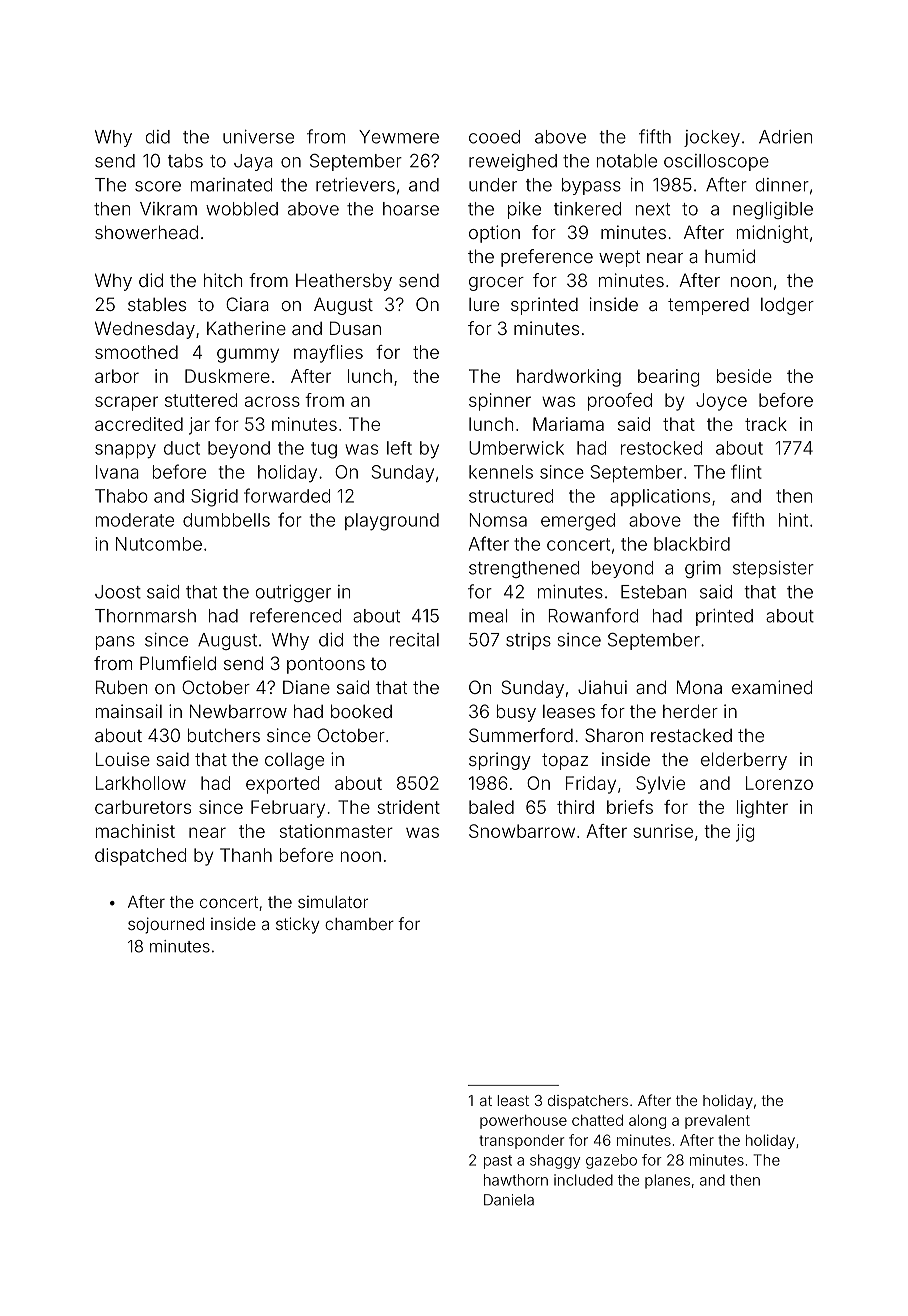 The height and width of the screenshot is (1316, 908). Describe the element at coordinates (166, 925) in the screenshot. I see `sojourned` at that location.
